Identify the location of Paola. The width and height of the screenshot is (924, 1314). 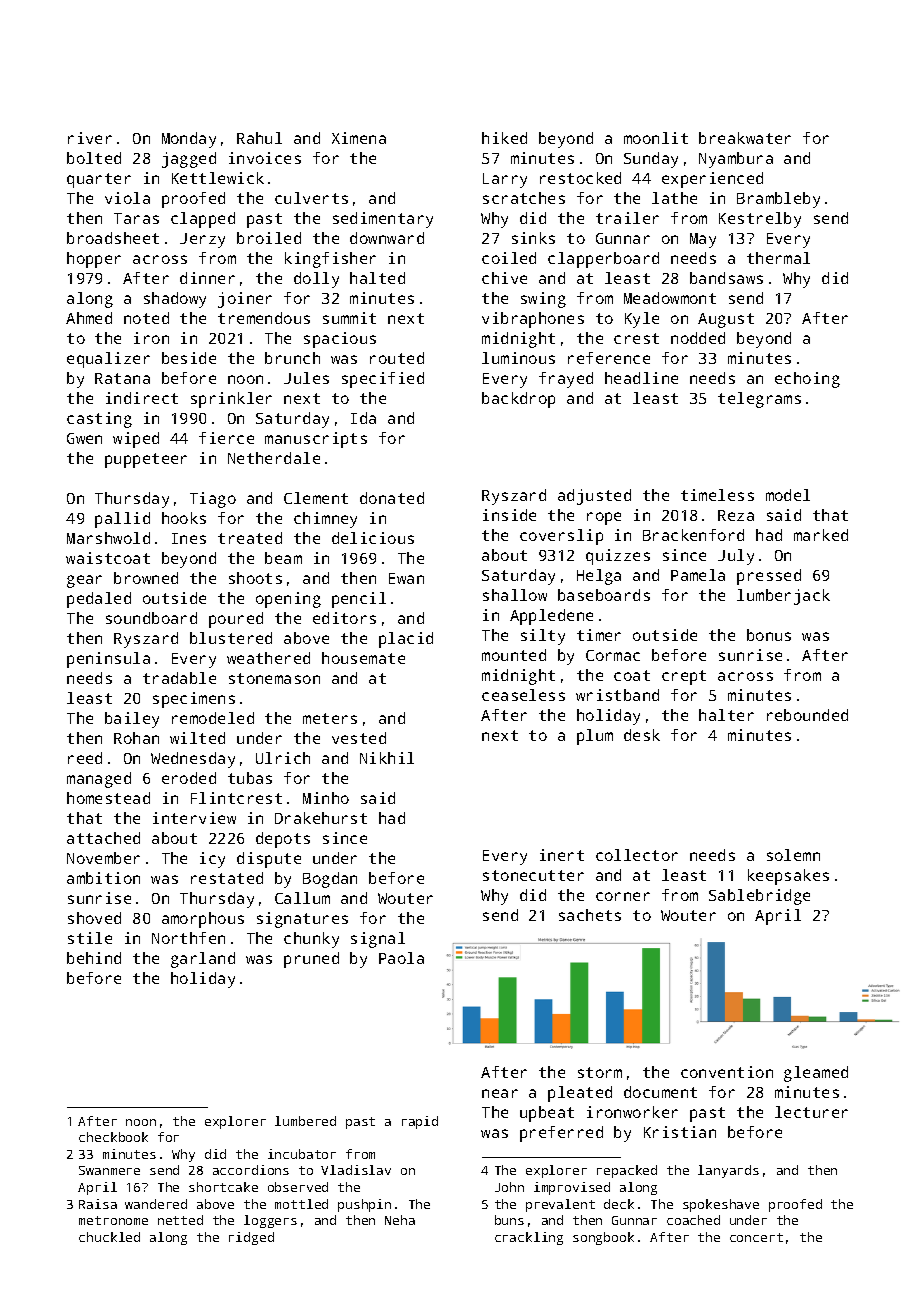
(401, 958).
